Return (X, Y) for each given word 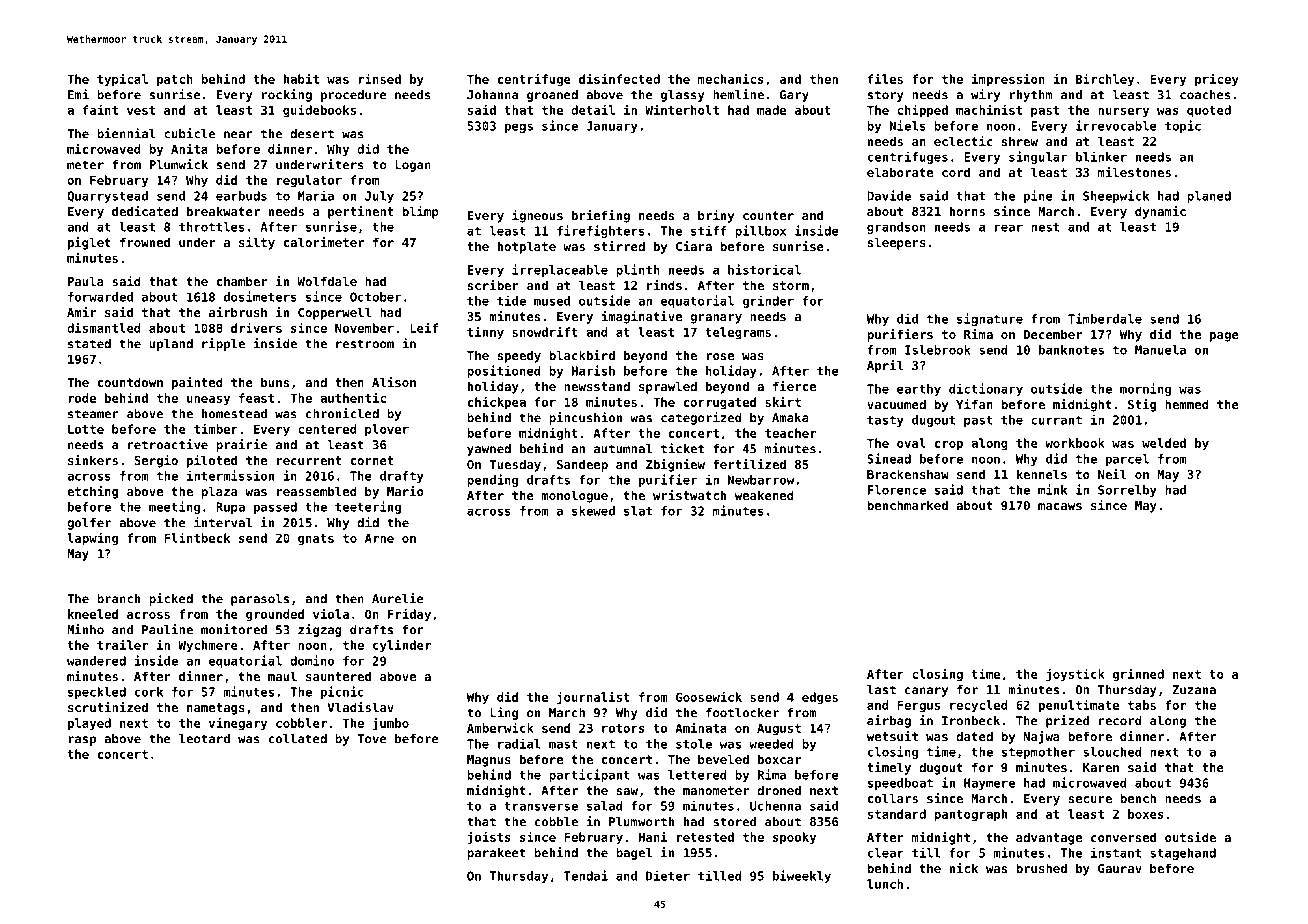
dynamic (1160, 212)
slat (638, 511)
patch (175, 80)
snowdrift (545, 331)
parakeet (496, 854)
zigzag (320, 630)
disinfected (619, 78)
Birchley (1105, 80)
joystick (1075, 675)
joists (489, 838)
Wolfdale (327, 281)
